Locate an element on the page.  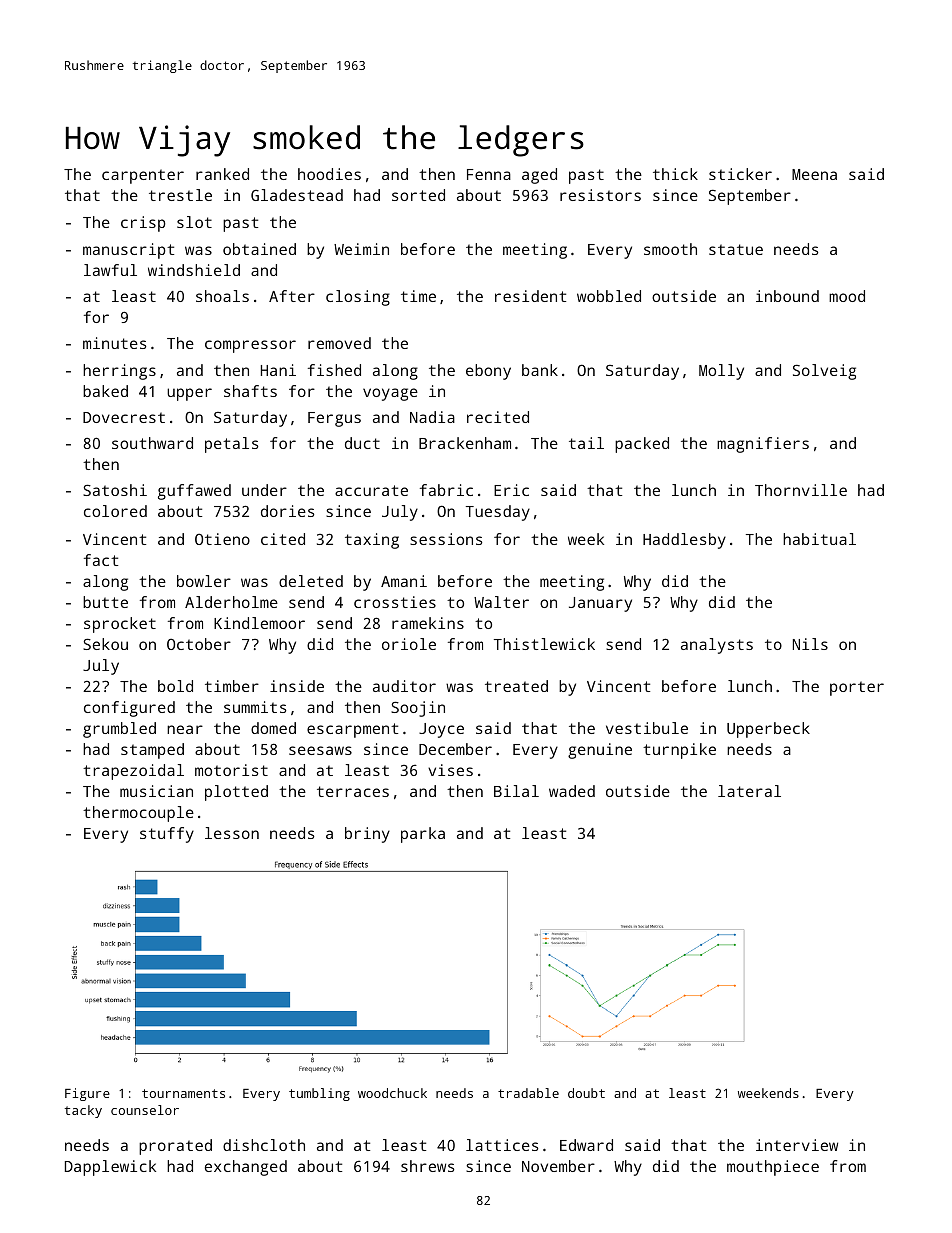
analysts is located at coordinates (717, 646).
